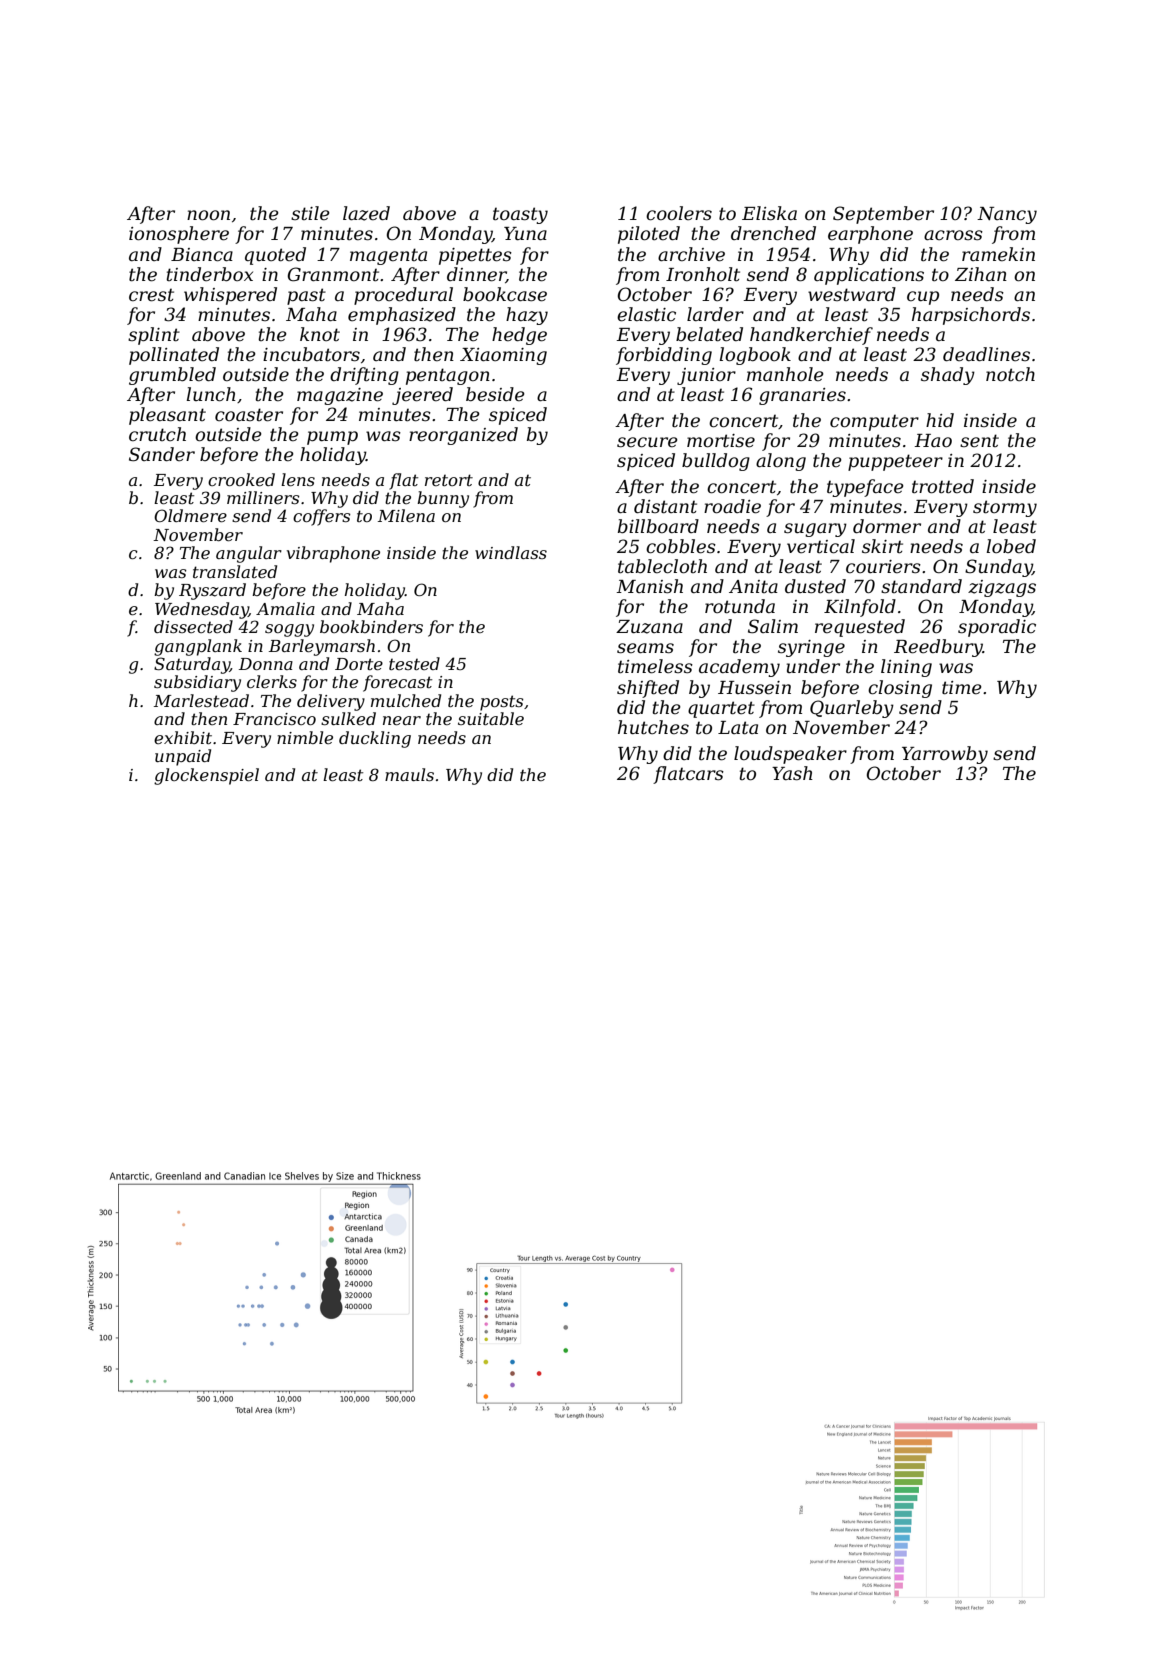  What do you see at coordinates (495, 394) in the screenshot?
I see `beside` at bounding box center [495, 394].
